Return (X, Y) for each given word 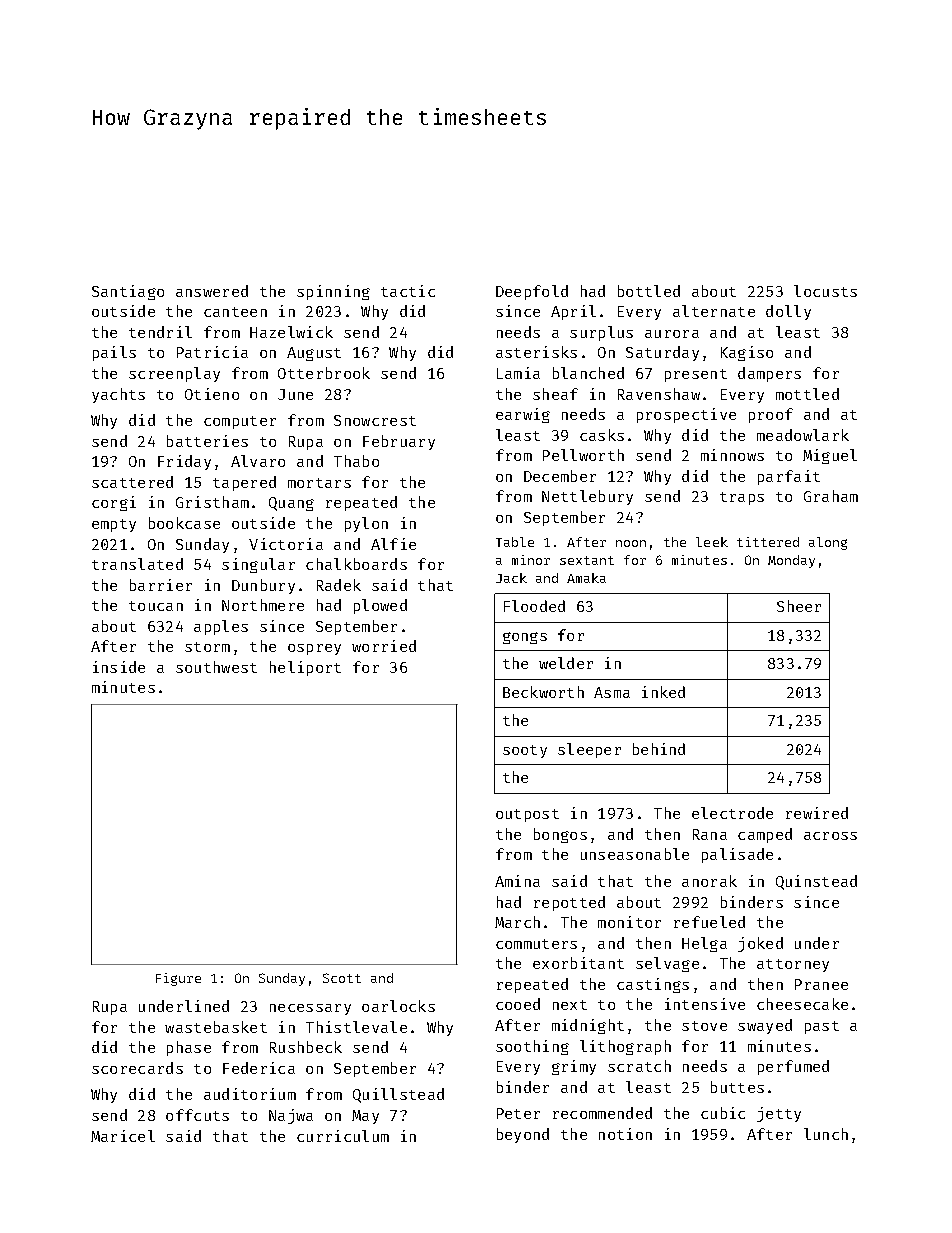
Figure (178, 979)
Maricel (123, 1136)
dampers (769, 374)
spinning (333, 292)
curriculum (343, 1136)
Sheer (799, 606)
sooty (525, 751)
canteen (235, 312)
